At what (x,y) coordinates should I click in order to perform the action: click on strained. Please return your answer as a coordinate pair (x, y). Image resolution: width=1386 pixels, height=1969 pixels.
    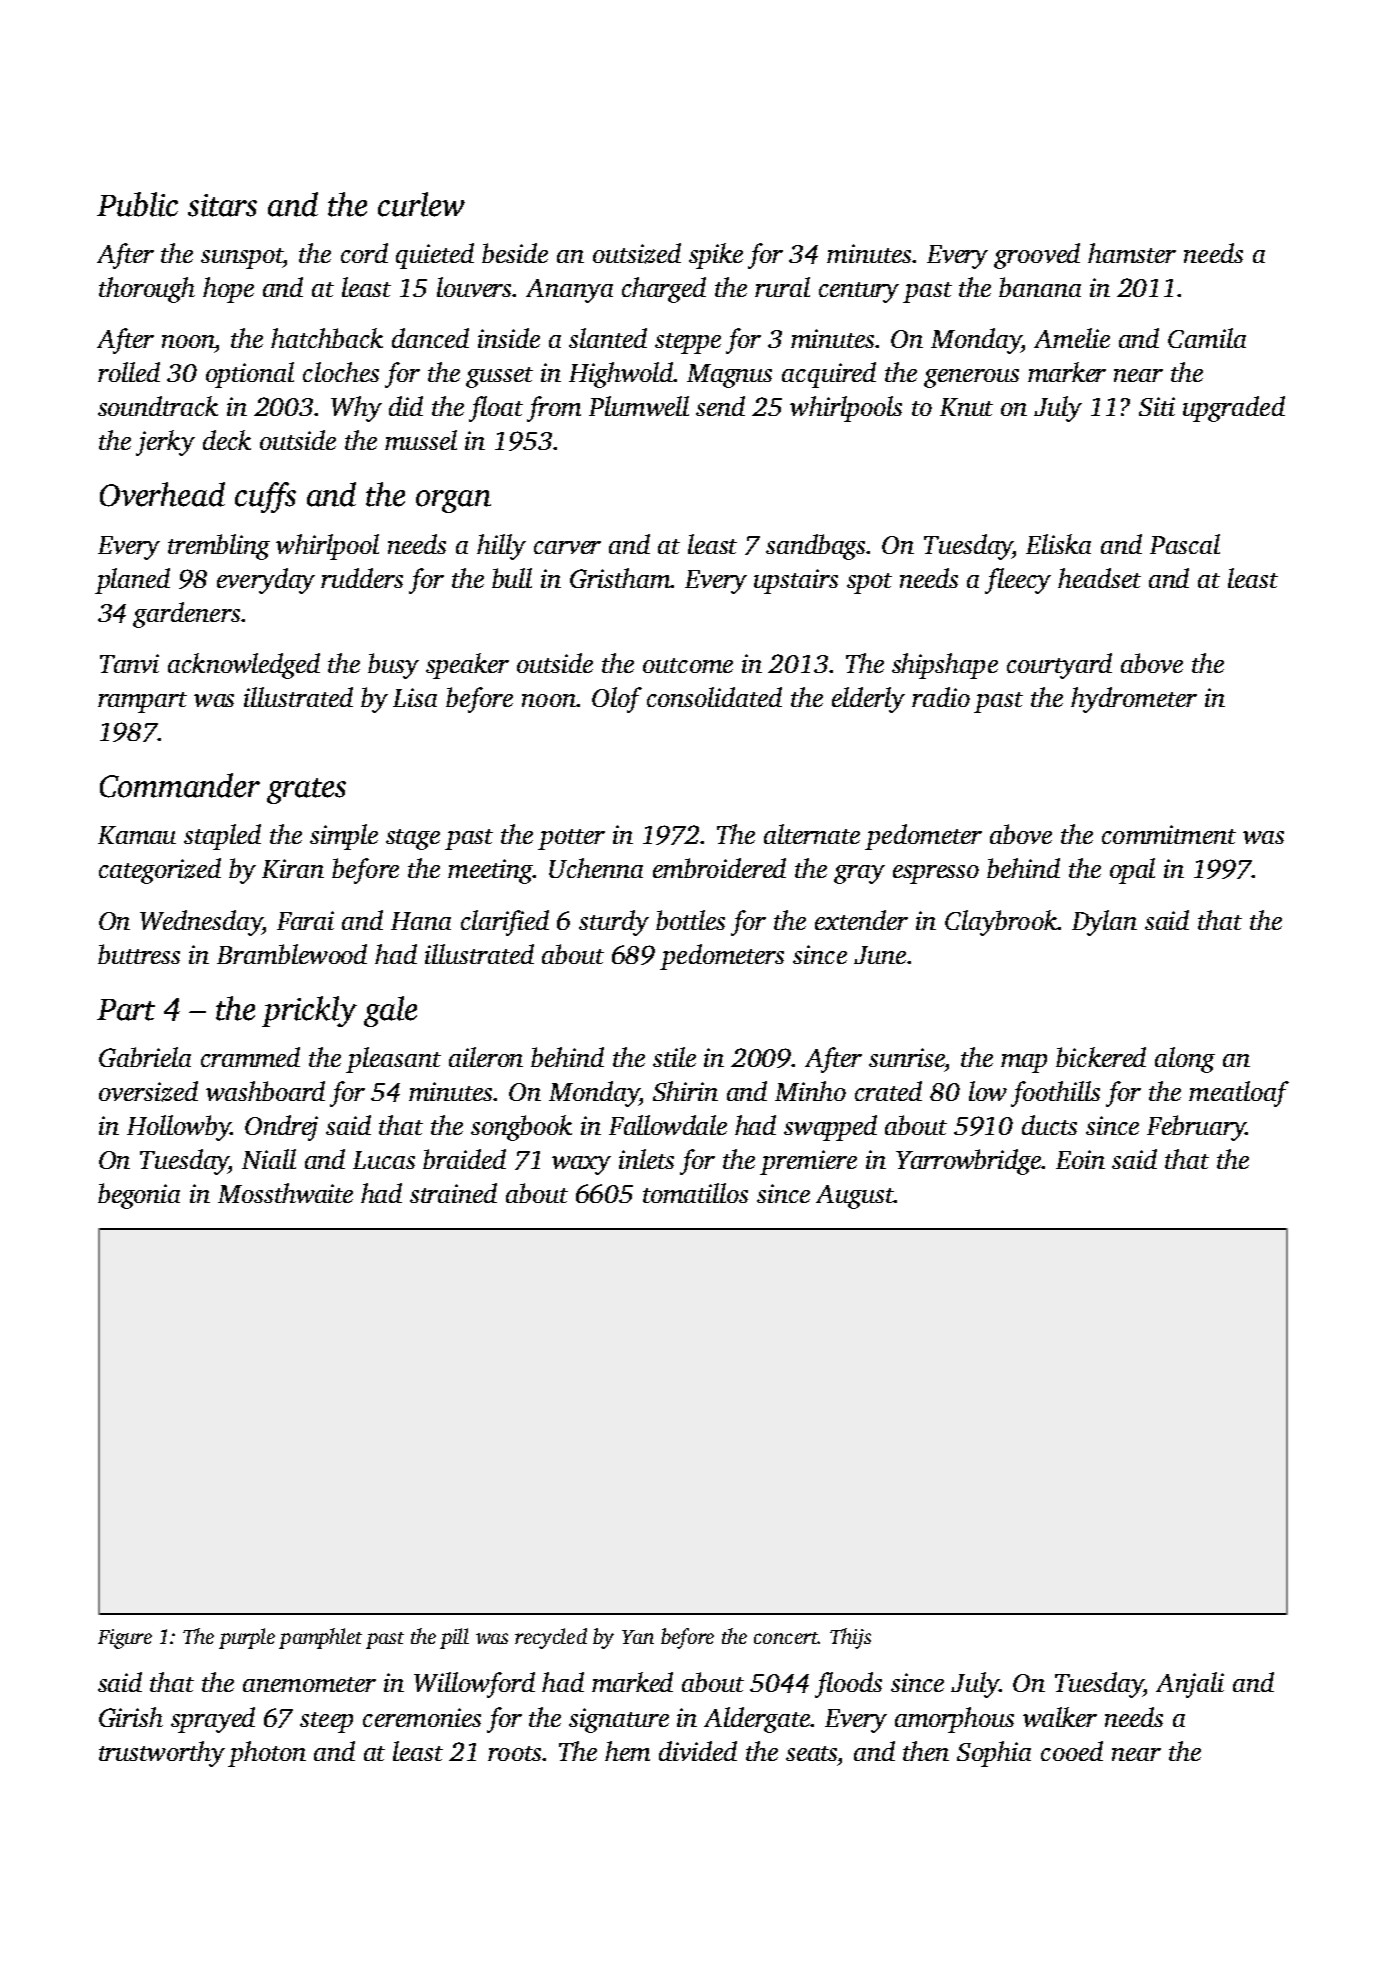
    Looking at the image, I should click on (453, 1193).
